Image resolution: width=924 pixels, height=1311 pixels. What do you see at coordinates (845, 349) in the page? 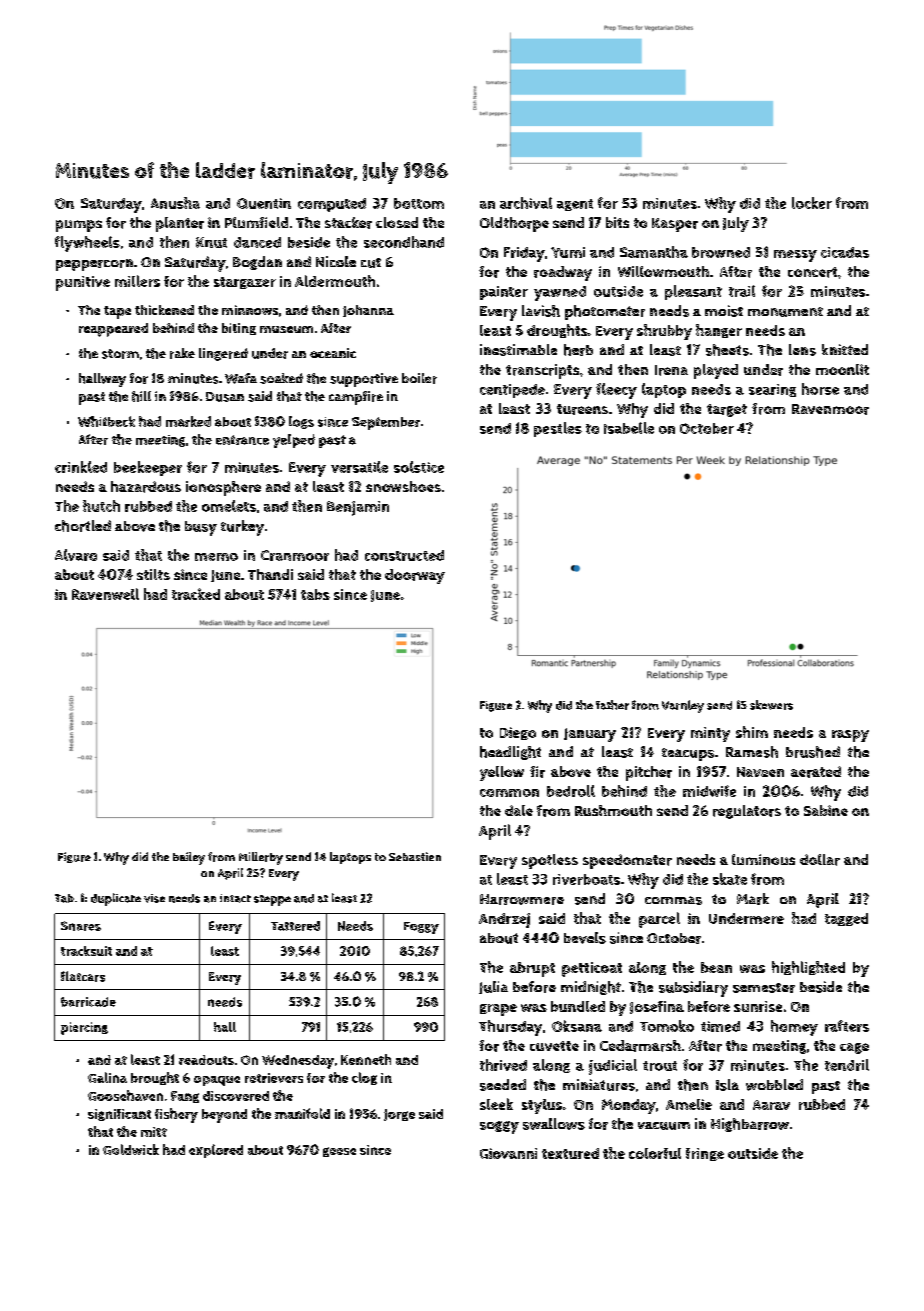
I see `knitted` at bounding box center [845, 349].
